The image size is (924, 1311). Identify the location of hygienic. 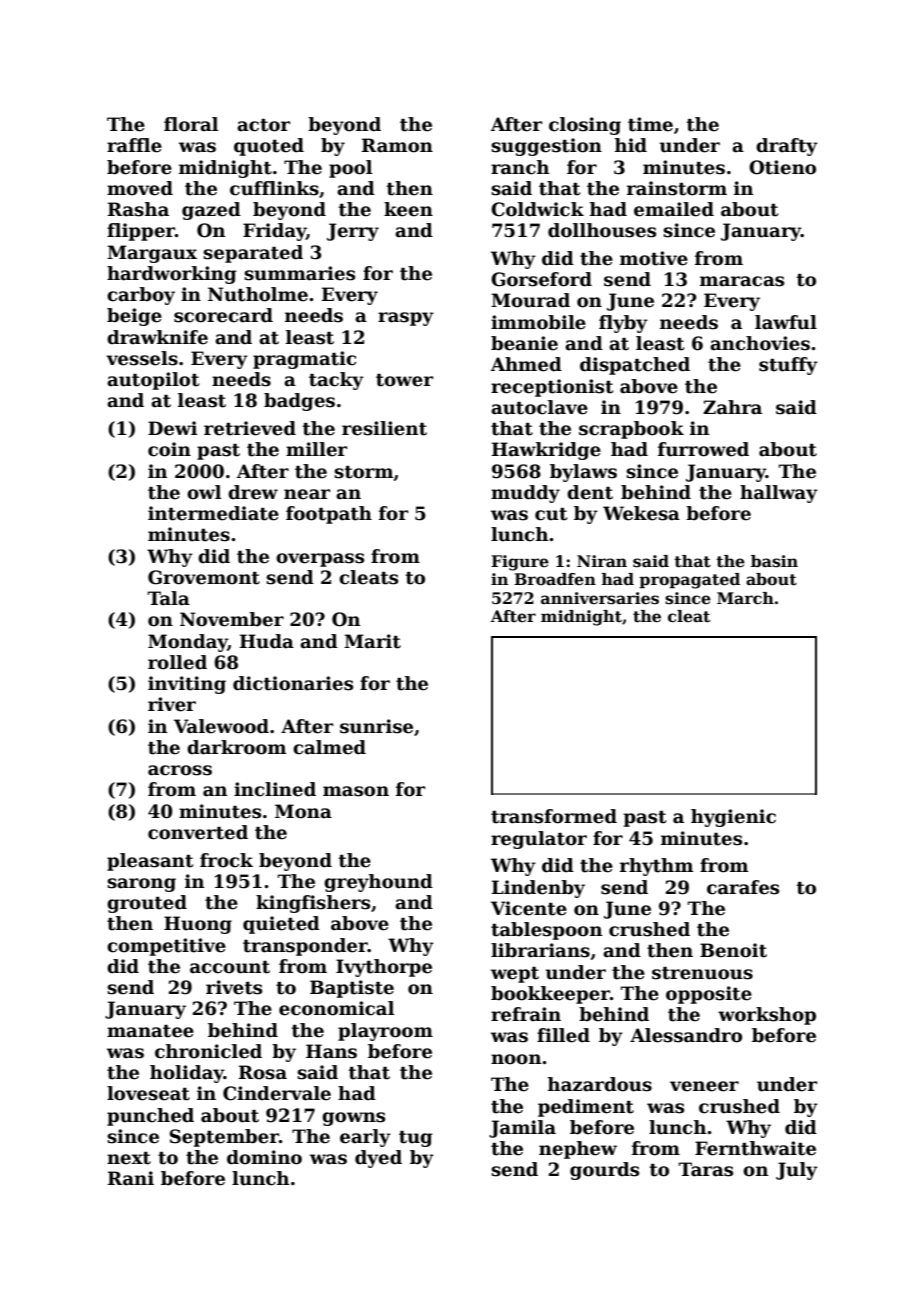
(733, 818).
